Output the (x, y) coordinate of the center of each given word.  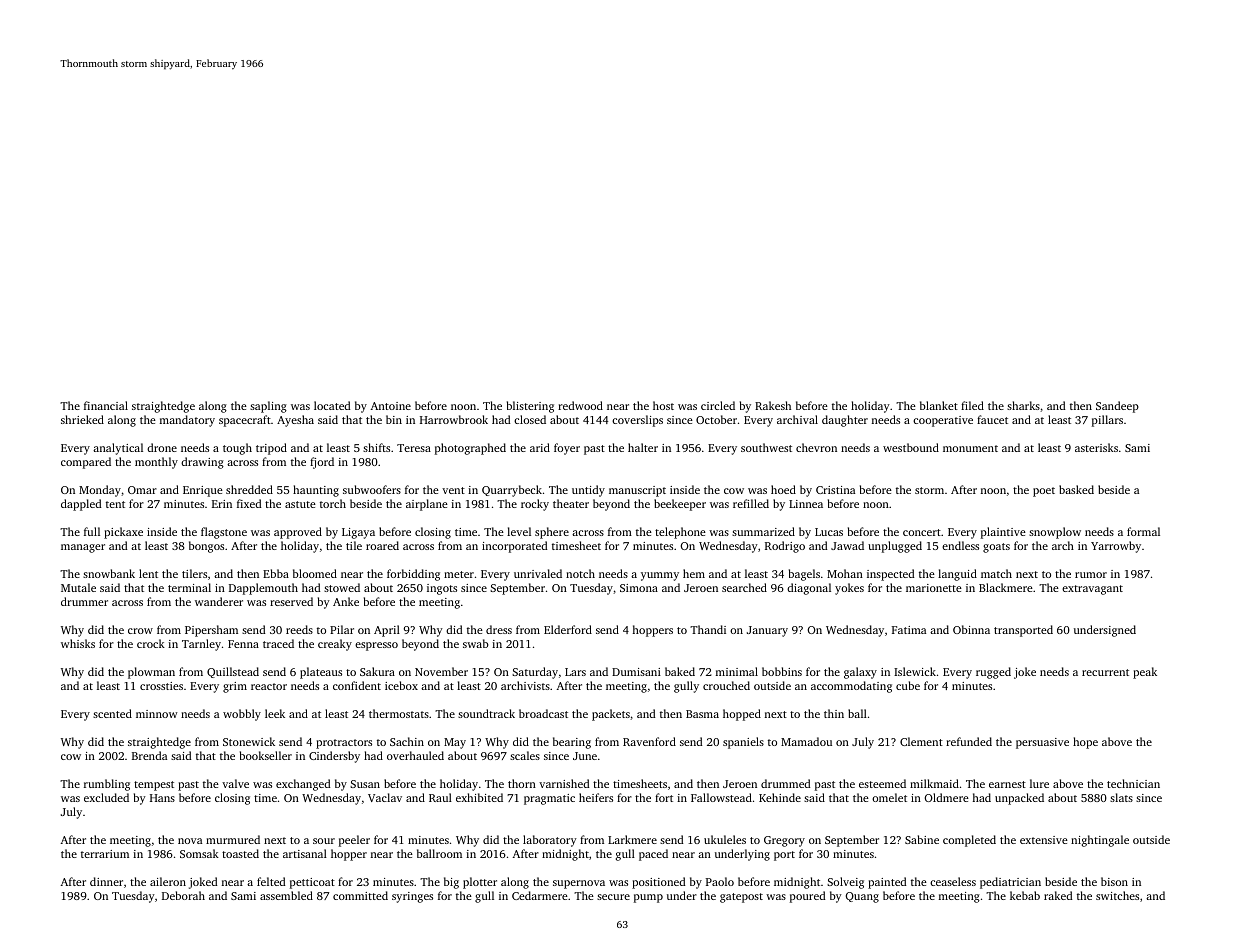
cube (908, 685)
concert (922, 532)
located (332, 405)
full (92, 531)
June (585, 756)
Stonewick (249, 741)
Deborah (183, 895)
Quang (862, 897)
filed (972, 405)
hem (694, 573)
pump (648, 898)
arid (540, 447)
